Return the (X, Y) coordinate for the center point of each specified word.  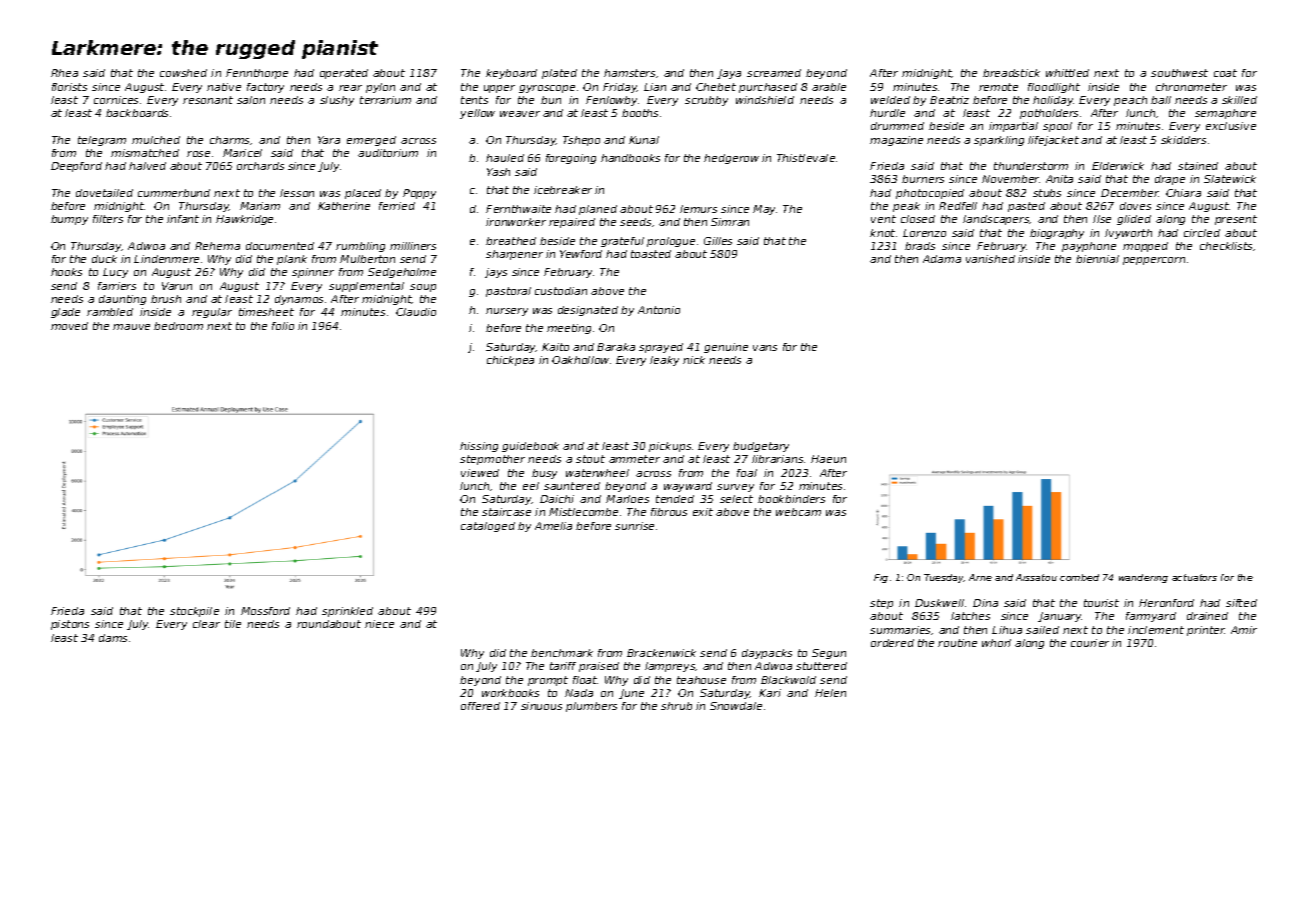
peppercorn (1154, 261)
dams (113, 638)
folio (283, 326)
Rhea (64, 73)
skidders (1183, 140)
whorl (996, 643)
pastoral (508, 292)
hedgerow (731, 159)
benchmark (562, 653)
